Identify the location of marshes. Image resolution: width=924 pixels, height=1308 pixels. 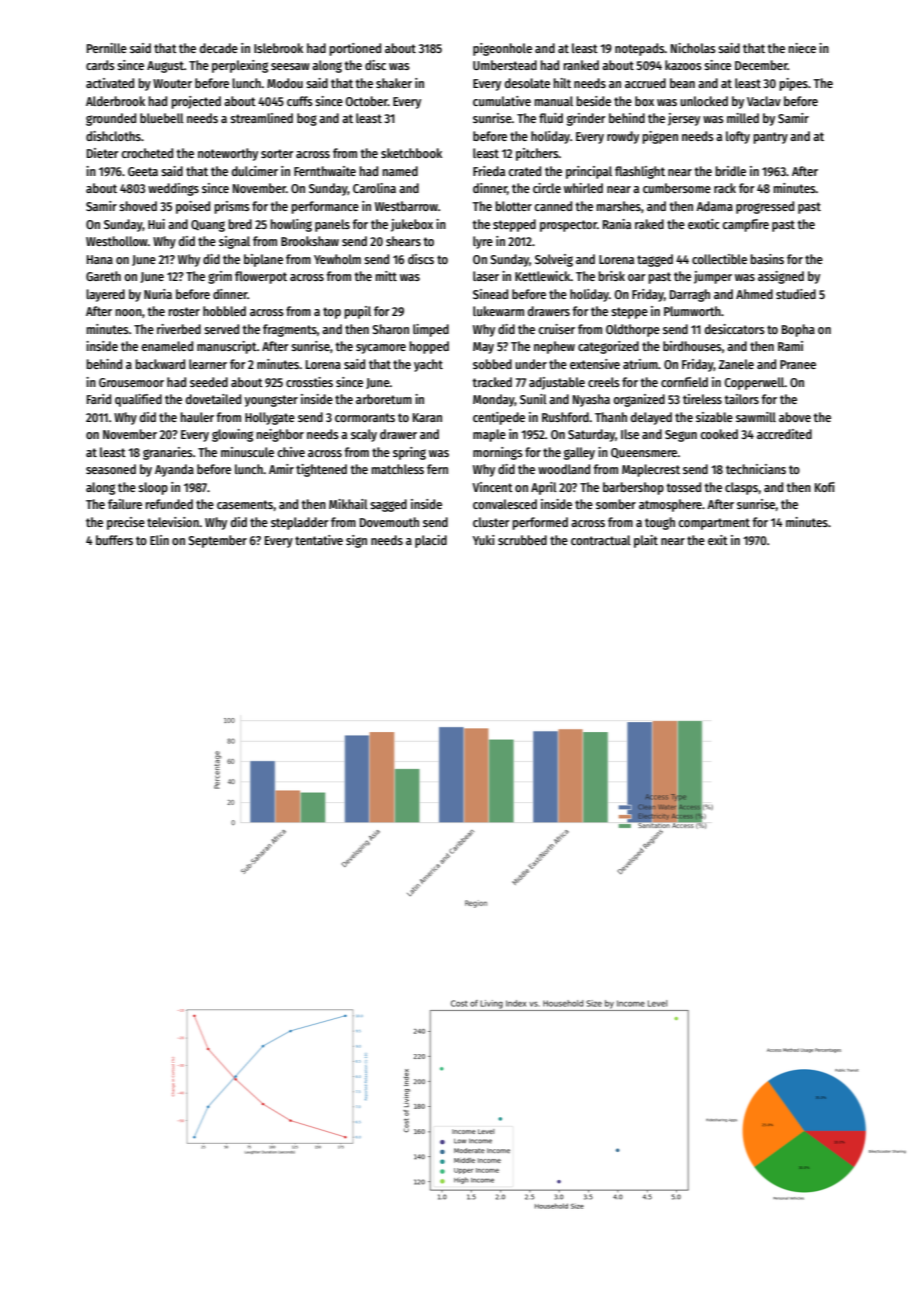
(618, 206).
